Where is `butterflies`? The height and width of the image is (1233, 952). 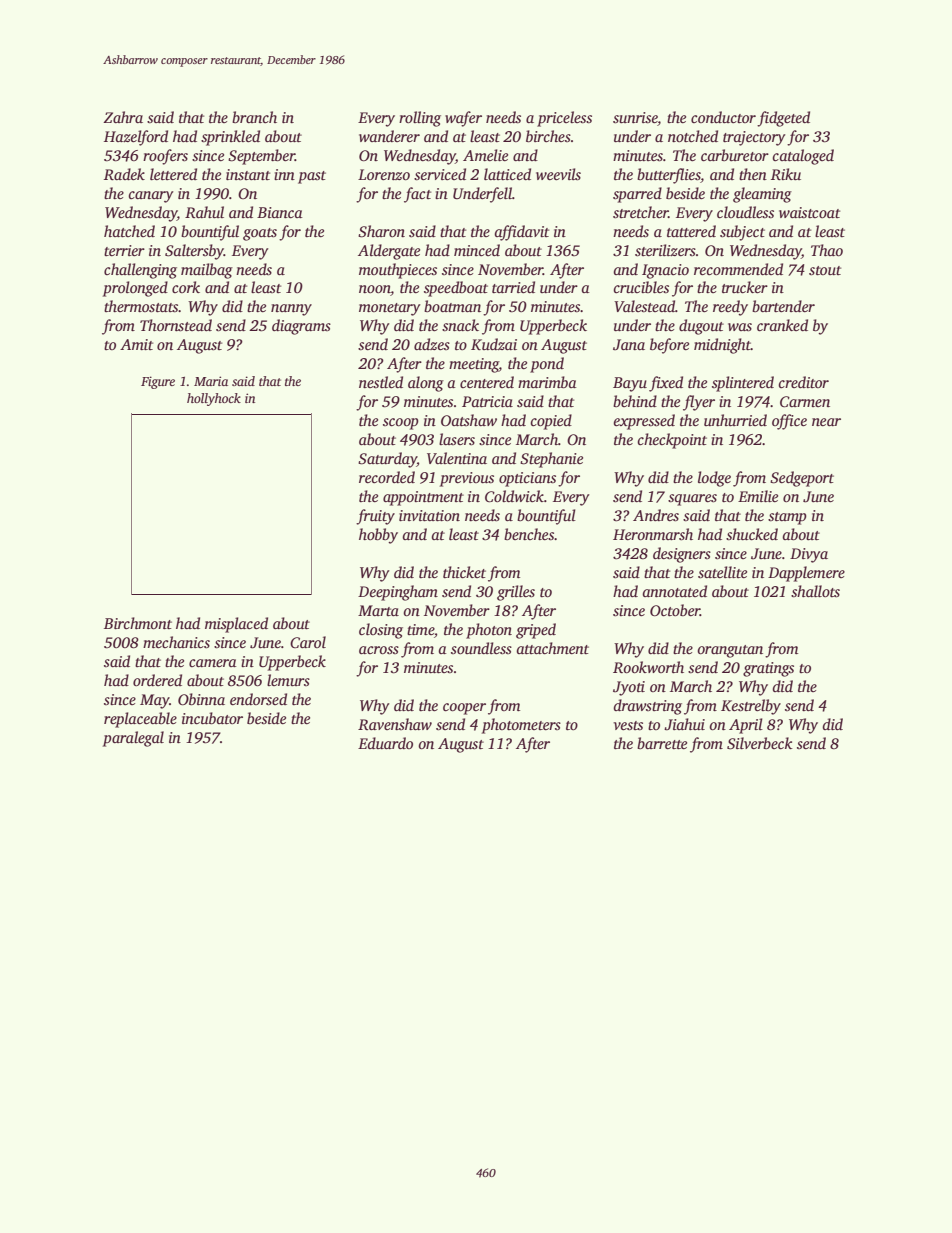
butterflies is located at coordinates (669, 176).
